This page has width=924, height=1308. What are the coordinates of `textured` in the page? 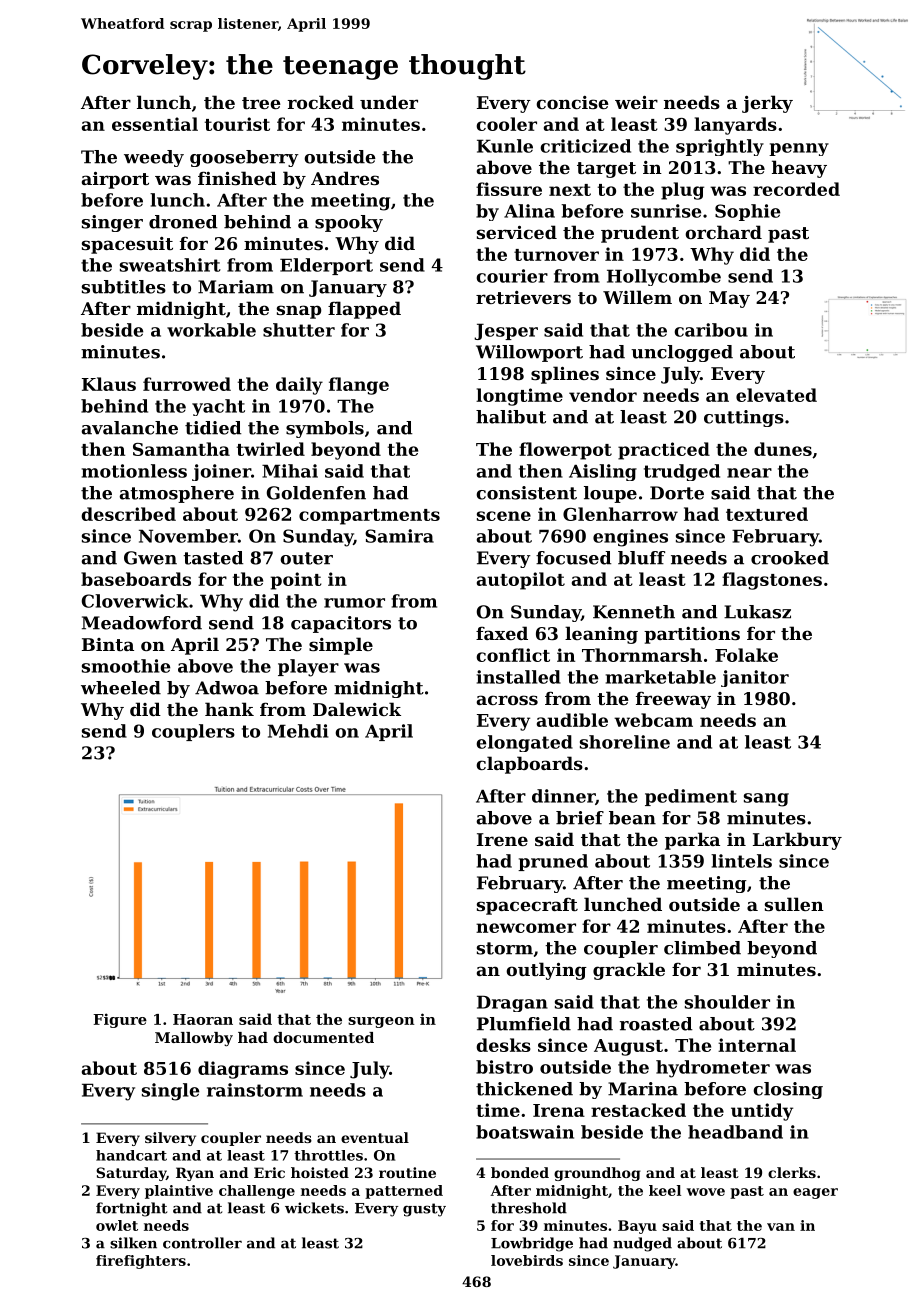 It's located at (767, 514).
